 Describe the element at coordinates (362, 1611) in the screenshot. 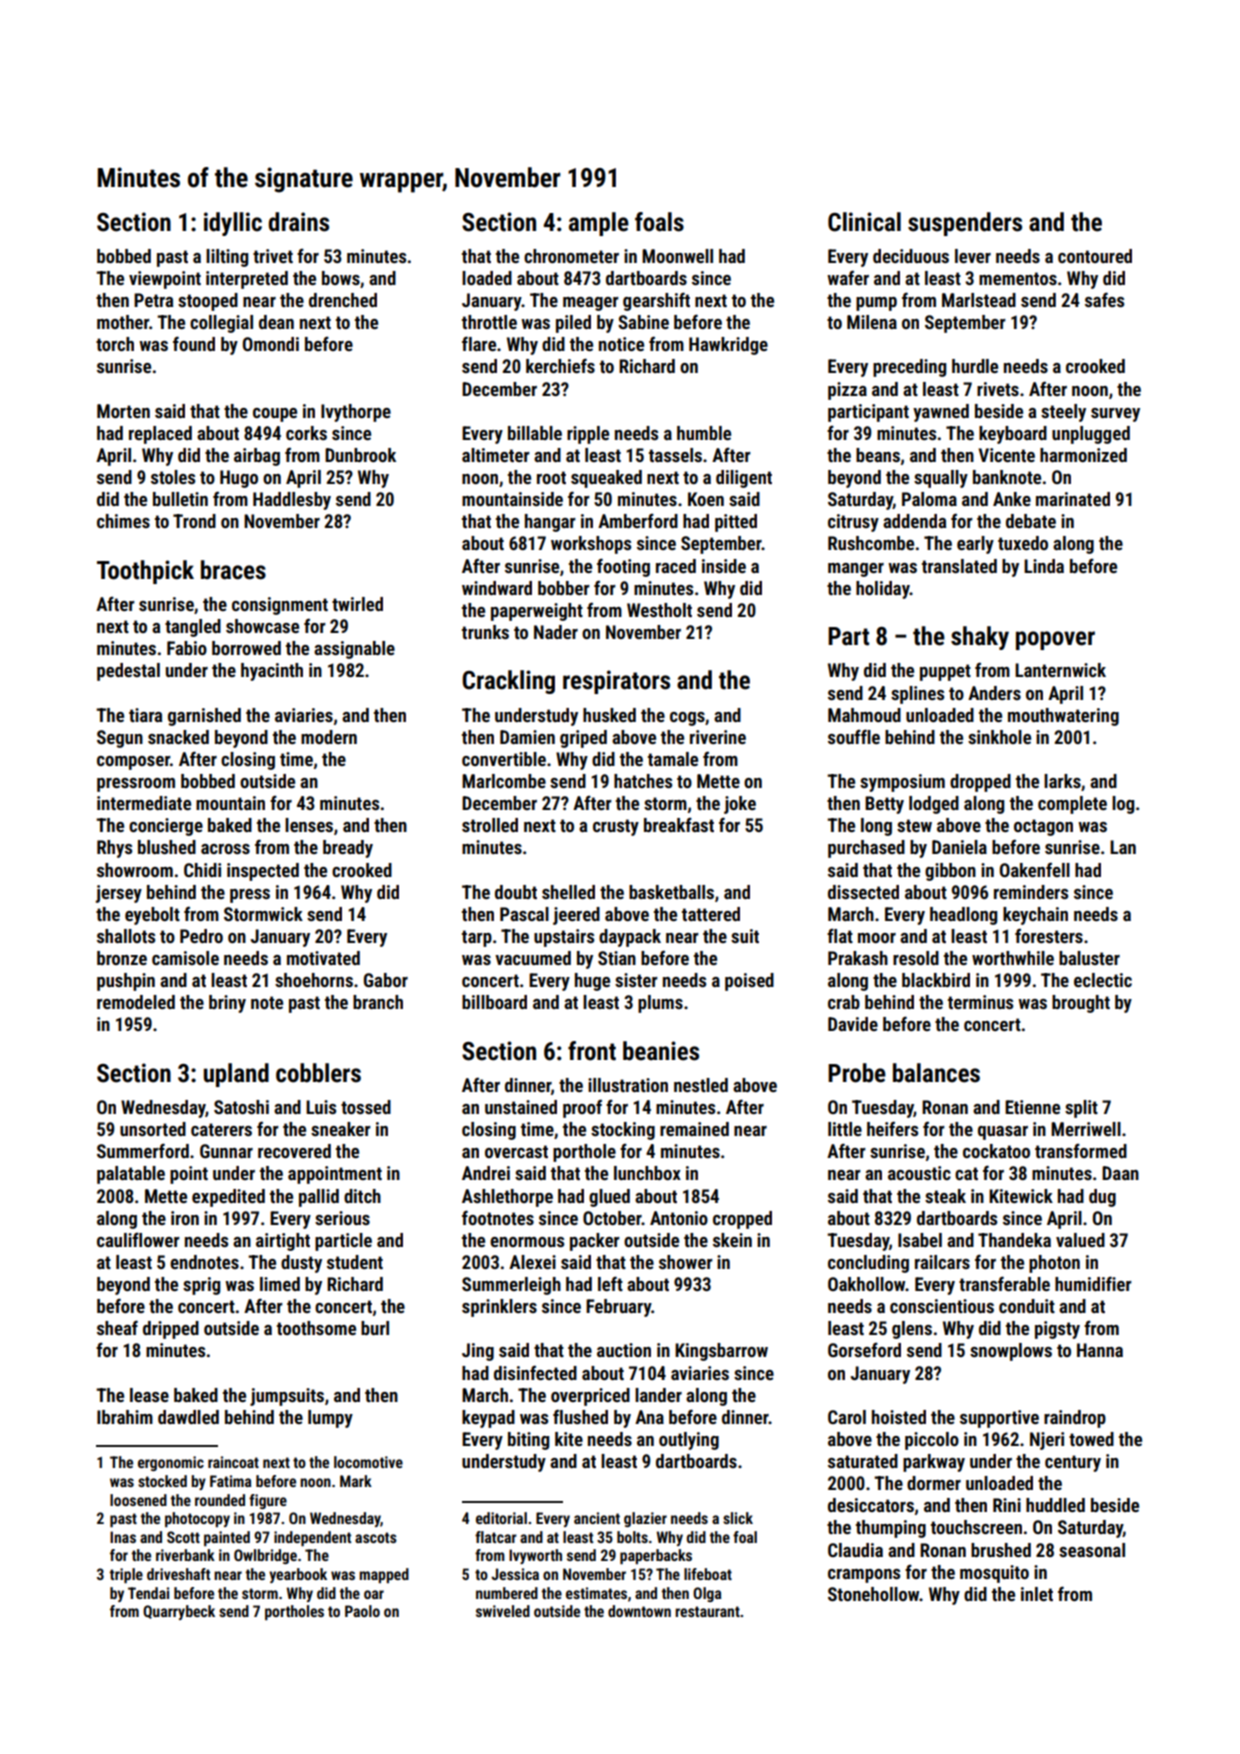

I see `Paolo` at that location.
